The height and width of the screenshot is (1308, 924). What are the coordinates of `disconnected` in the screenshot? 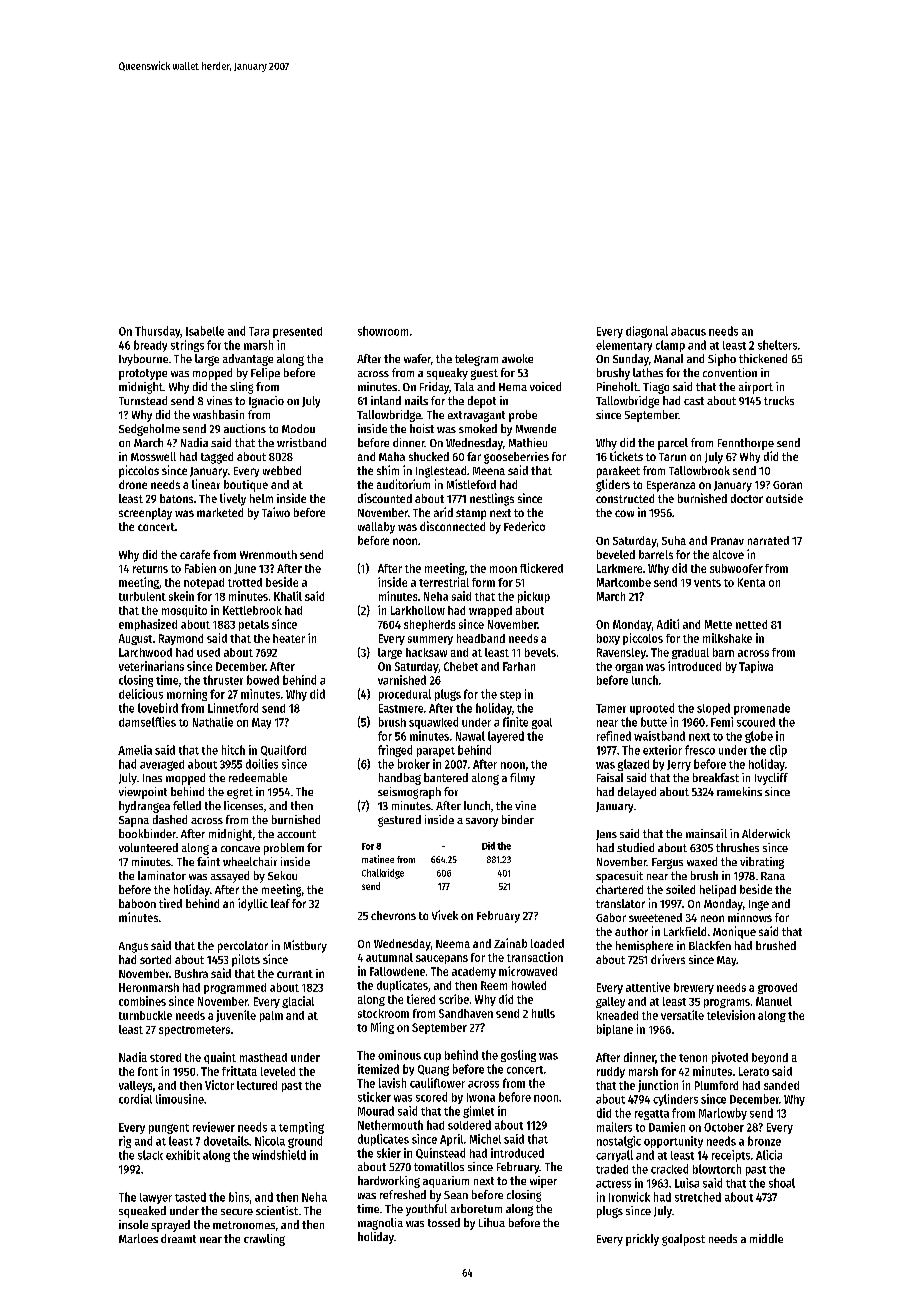 It's located at (452, 526).
